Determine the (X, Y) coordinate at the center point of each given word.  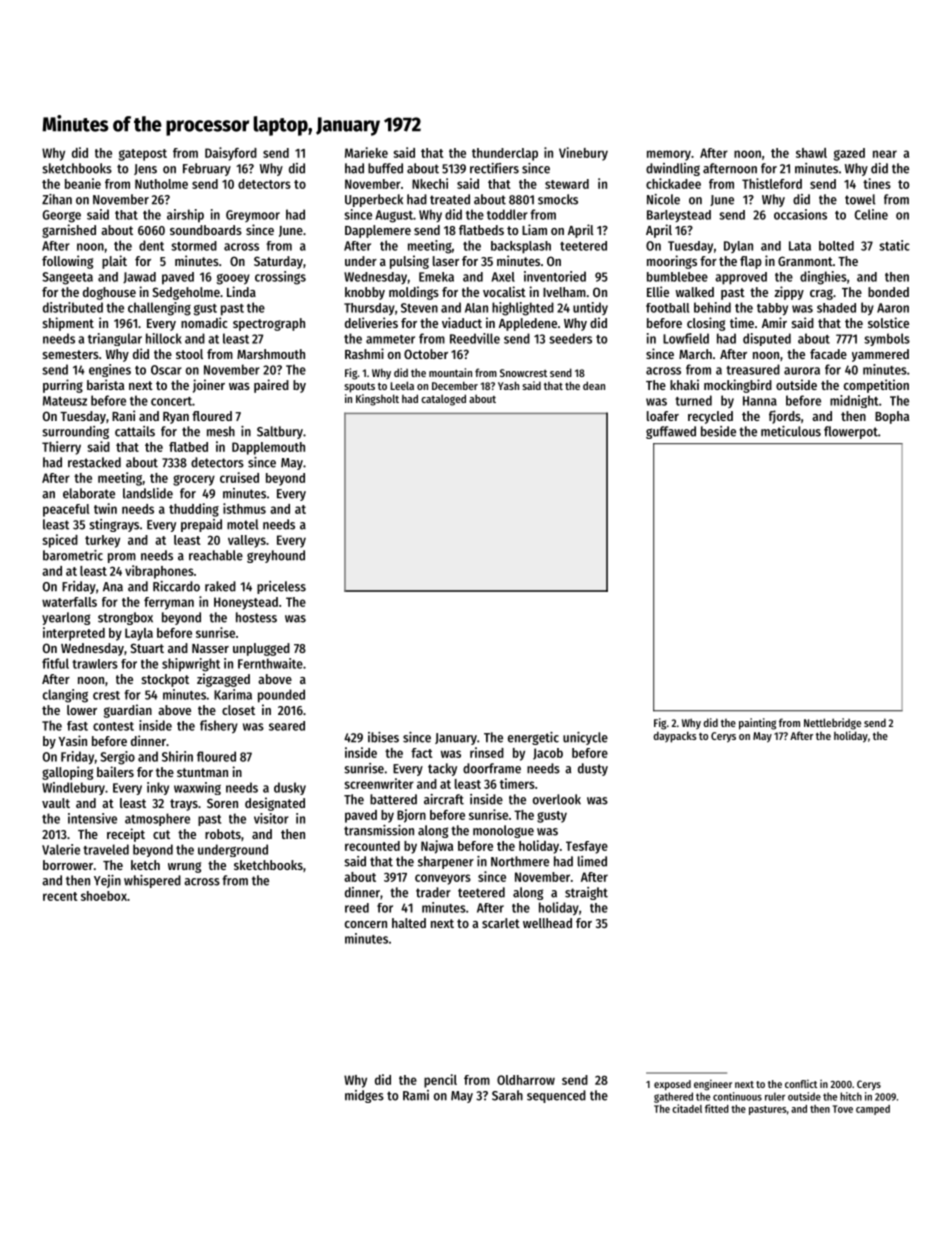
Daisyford (231, 154)
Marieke (366, 152)
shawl (811, 153)
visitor (271, 818)
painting (757, 724)
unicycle (585, 738)
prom (122, 558)
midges (364, 1096)
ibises (383, 737)
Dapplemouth (268, 448)
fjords (785, 417)
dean (594, 385)
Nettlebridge (832, 724)
